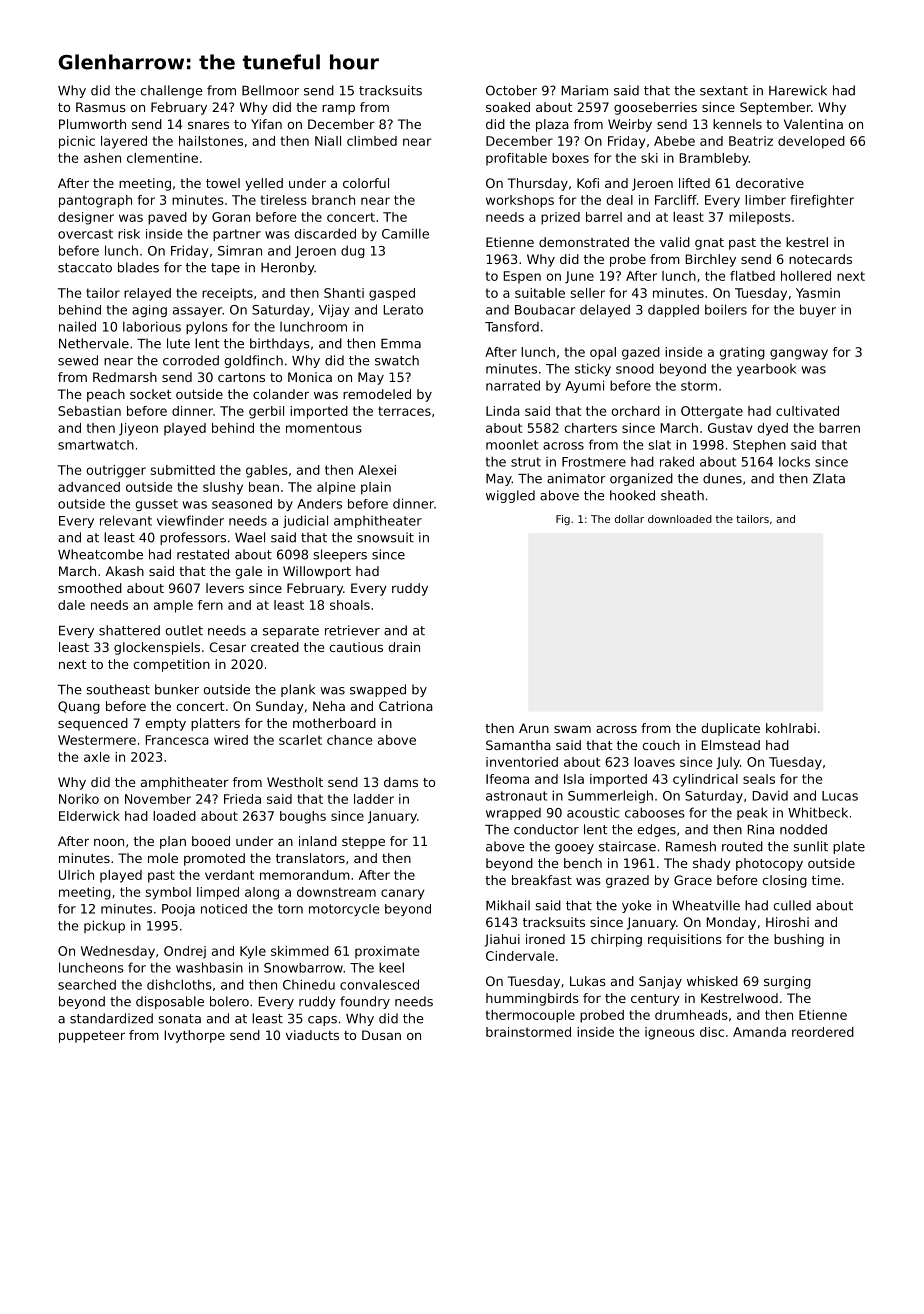  Describe the element at coordinates (404, 411) in the screenshot. I see `terraces` at that location.
